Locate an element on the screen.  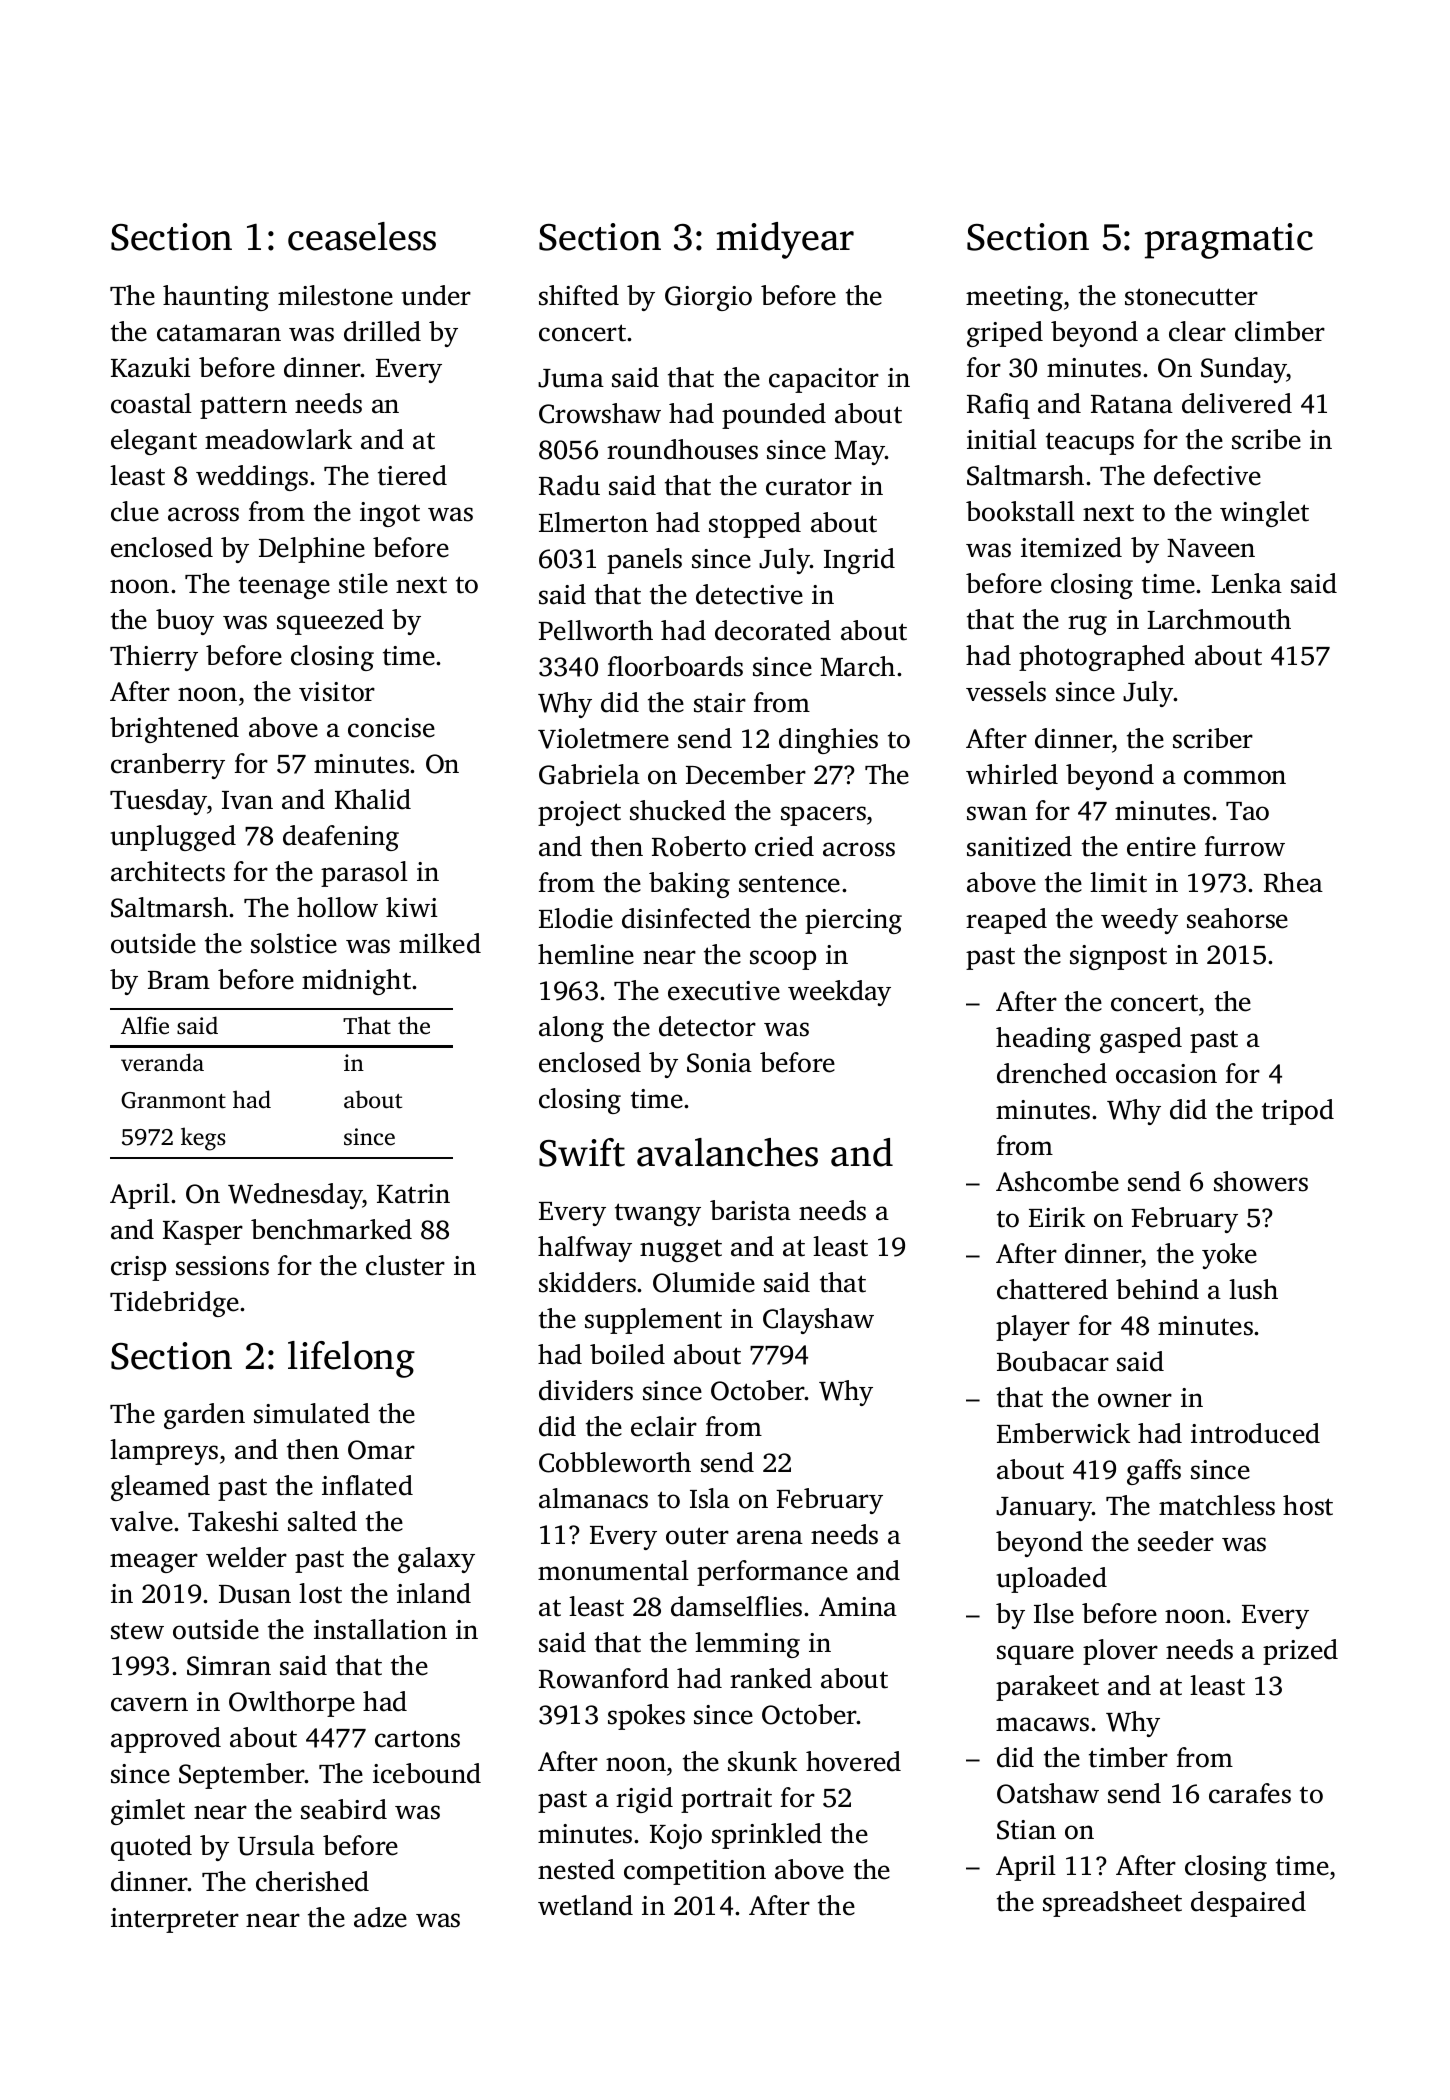
wetland is located at coordinates (585, 1905).
